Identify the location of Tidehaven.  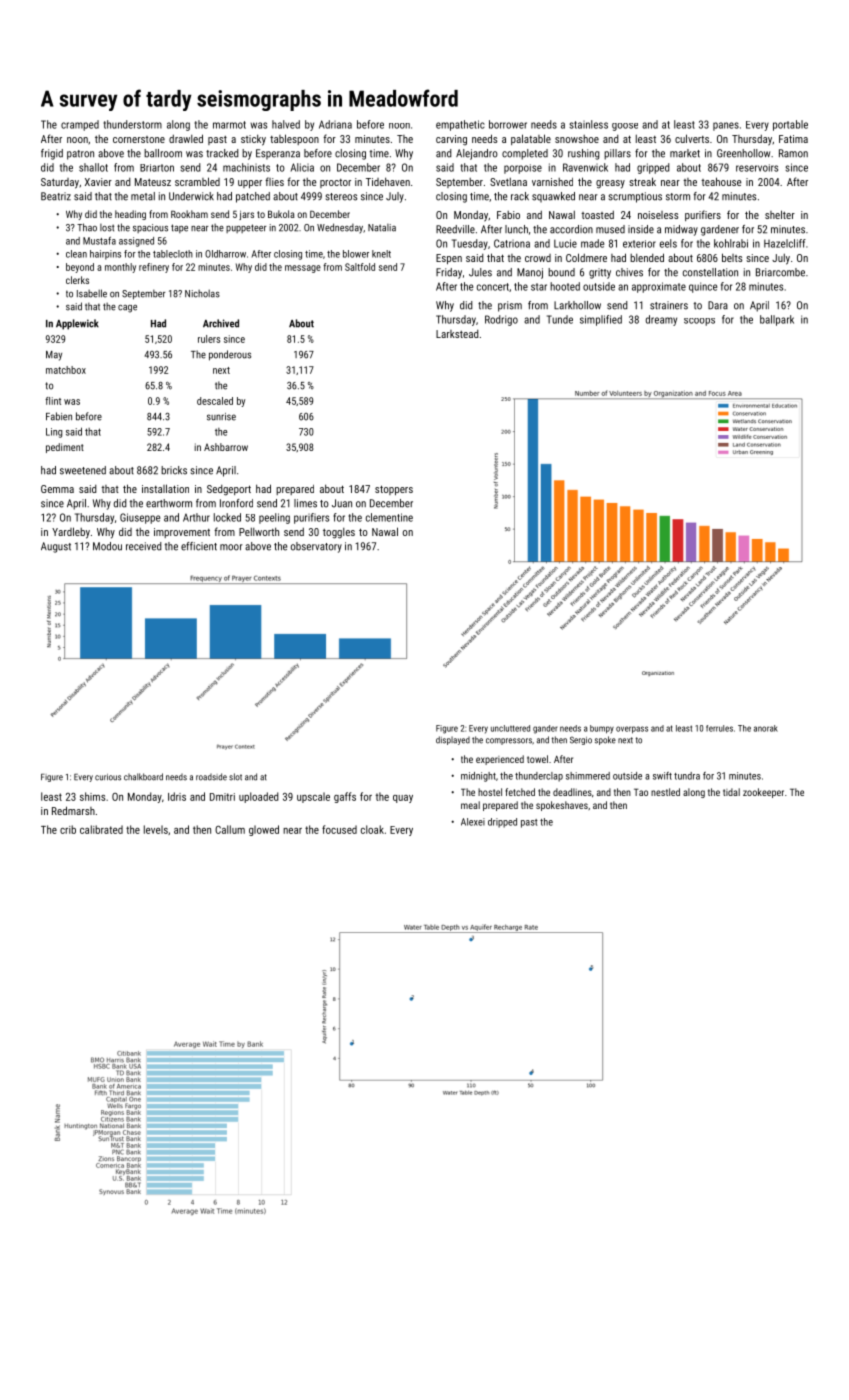
(388, 181).
